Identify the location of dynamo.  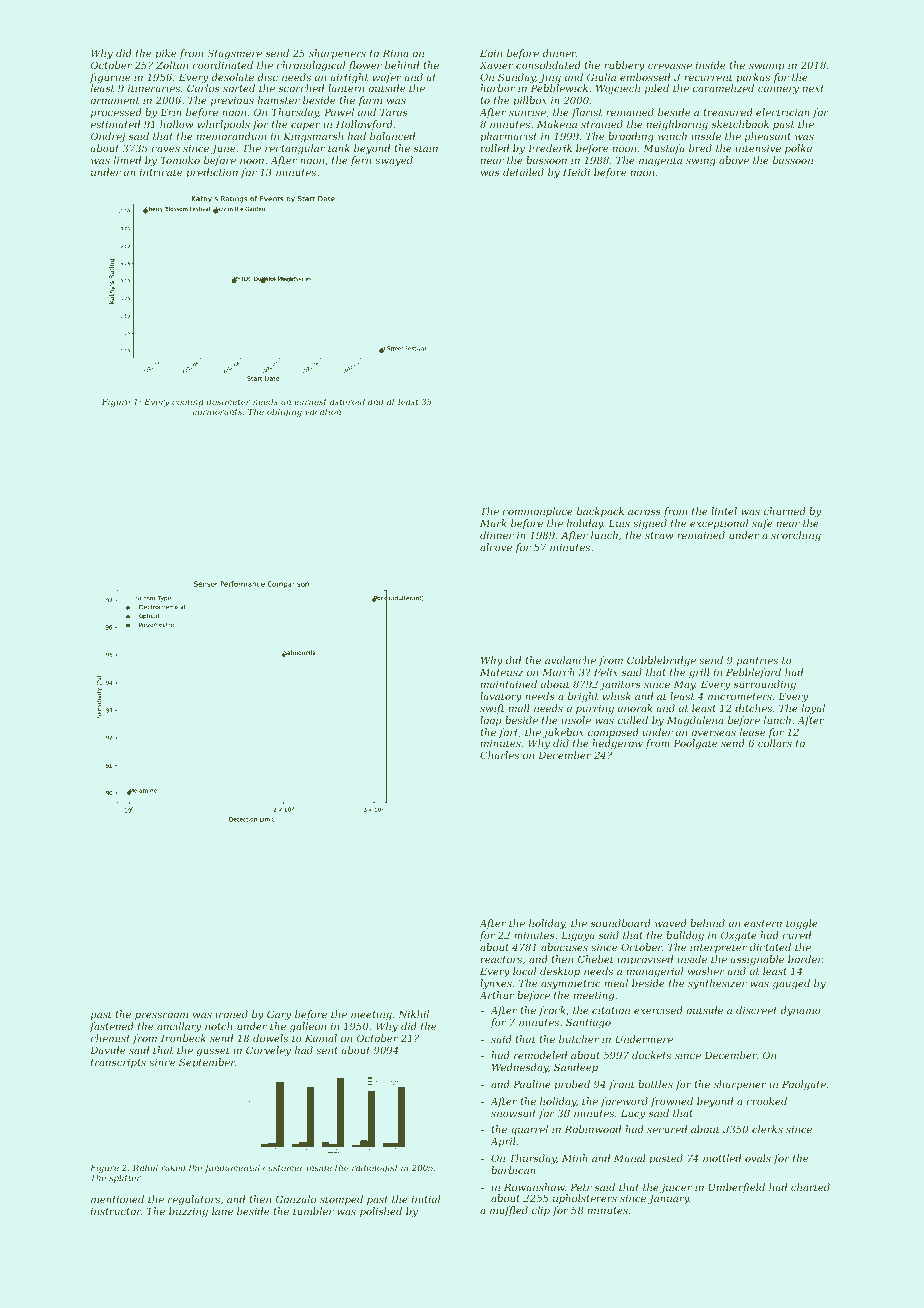
(800, 1011).
